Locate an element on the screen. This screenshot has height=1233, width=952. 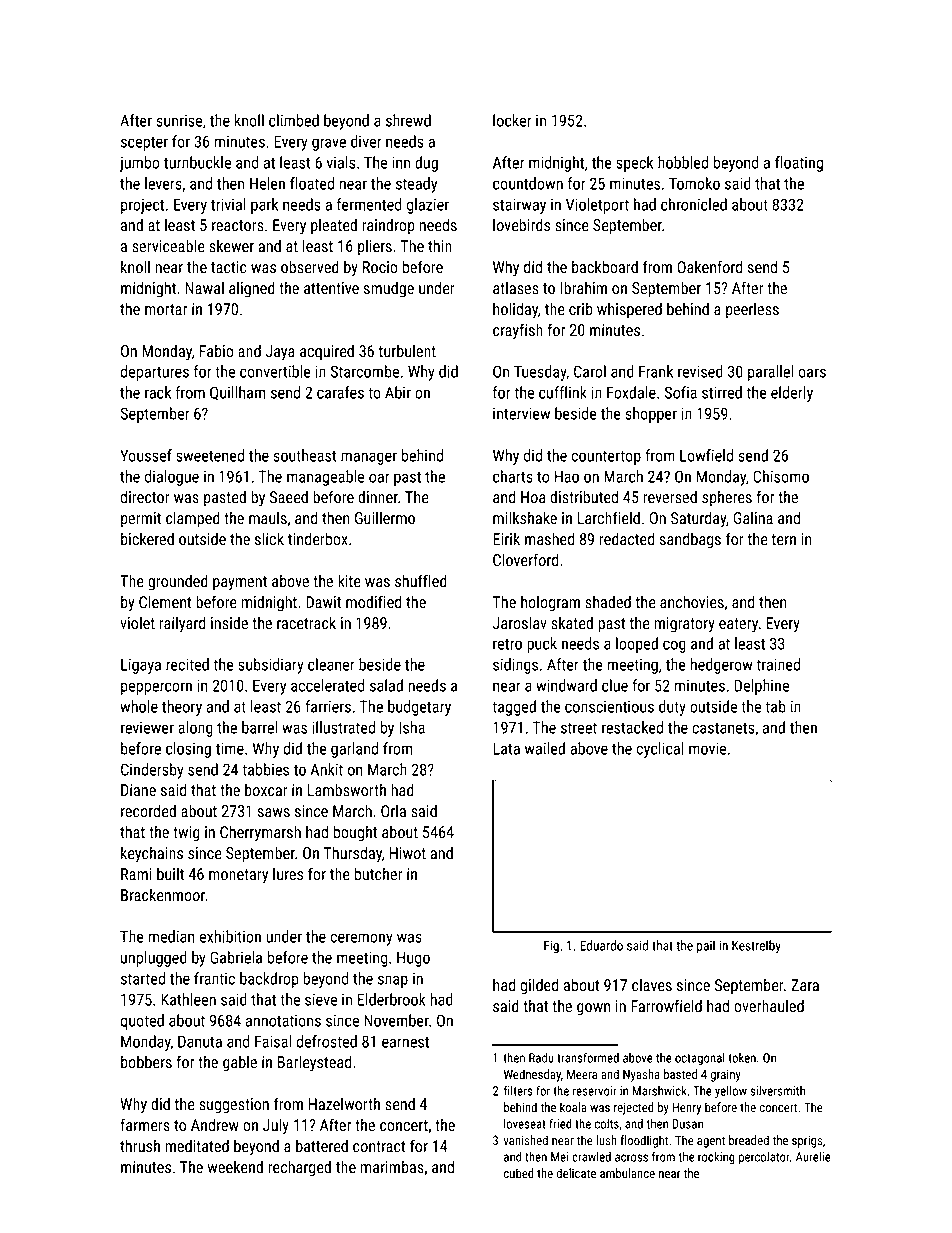
ambulance is located at coordinates (627, 1173).
